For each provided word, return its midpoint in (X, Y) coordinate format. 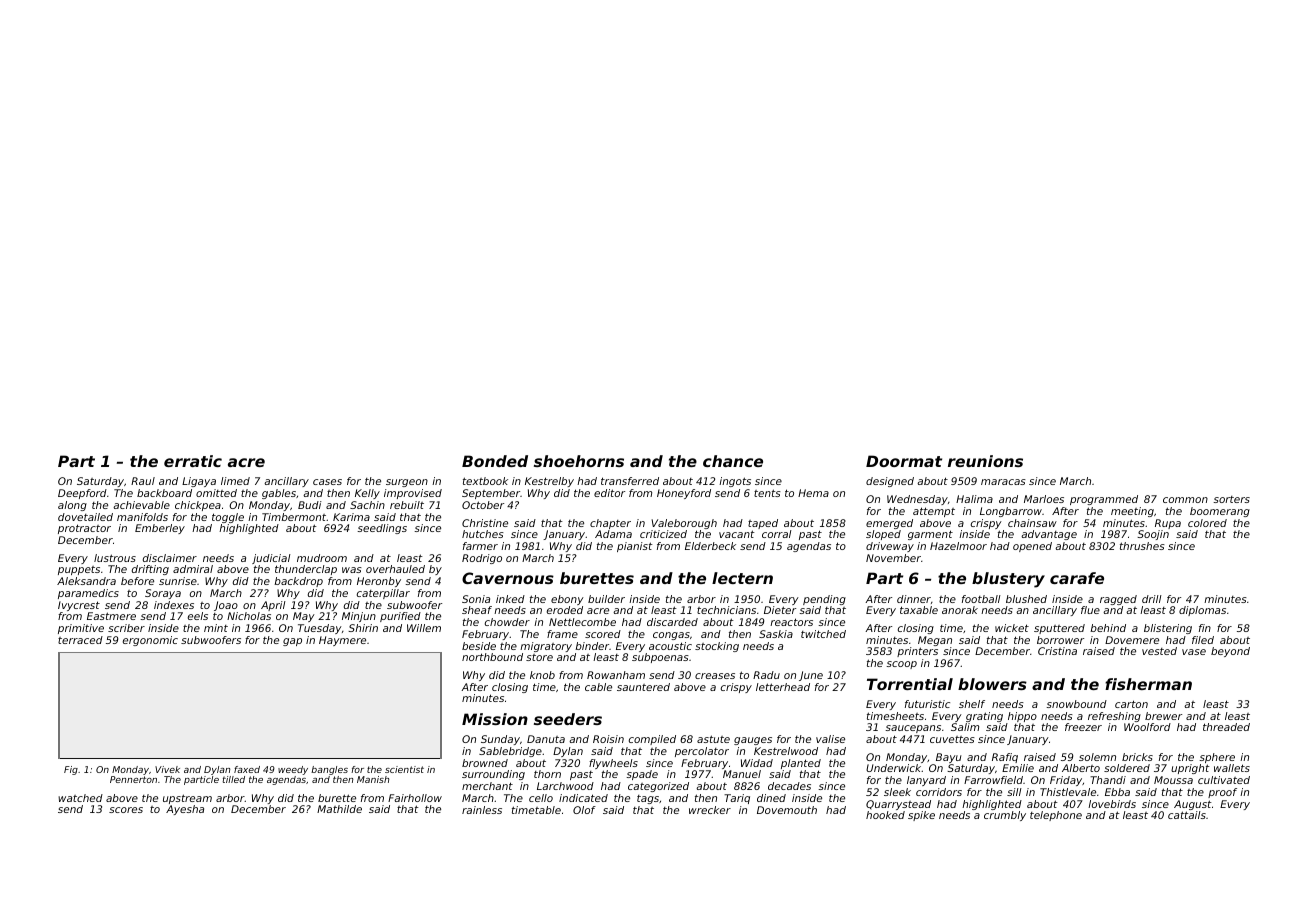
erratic (193, 461)
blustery (1008, 580)
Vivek (167, 769)
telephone (1056, 816)
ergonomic (150, 641)
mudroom (322, 558)
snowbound (1076, 704)
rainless (482, 810)
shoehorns (579, 461)
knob (542, 675)
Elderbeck (710, 546)
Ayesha (185, 810)
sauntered (643, 687)
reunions (985, 461)
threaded (1226, 727)
